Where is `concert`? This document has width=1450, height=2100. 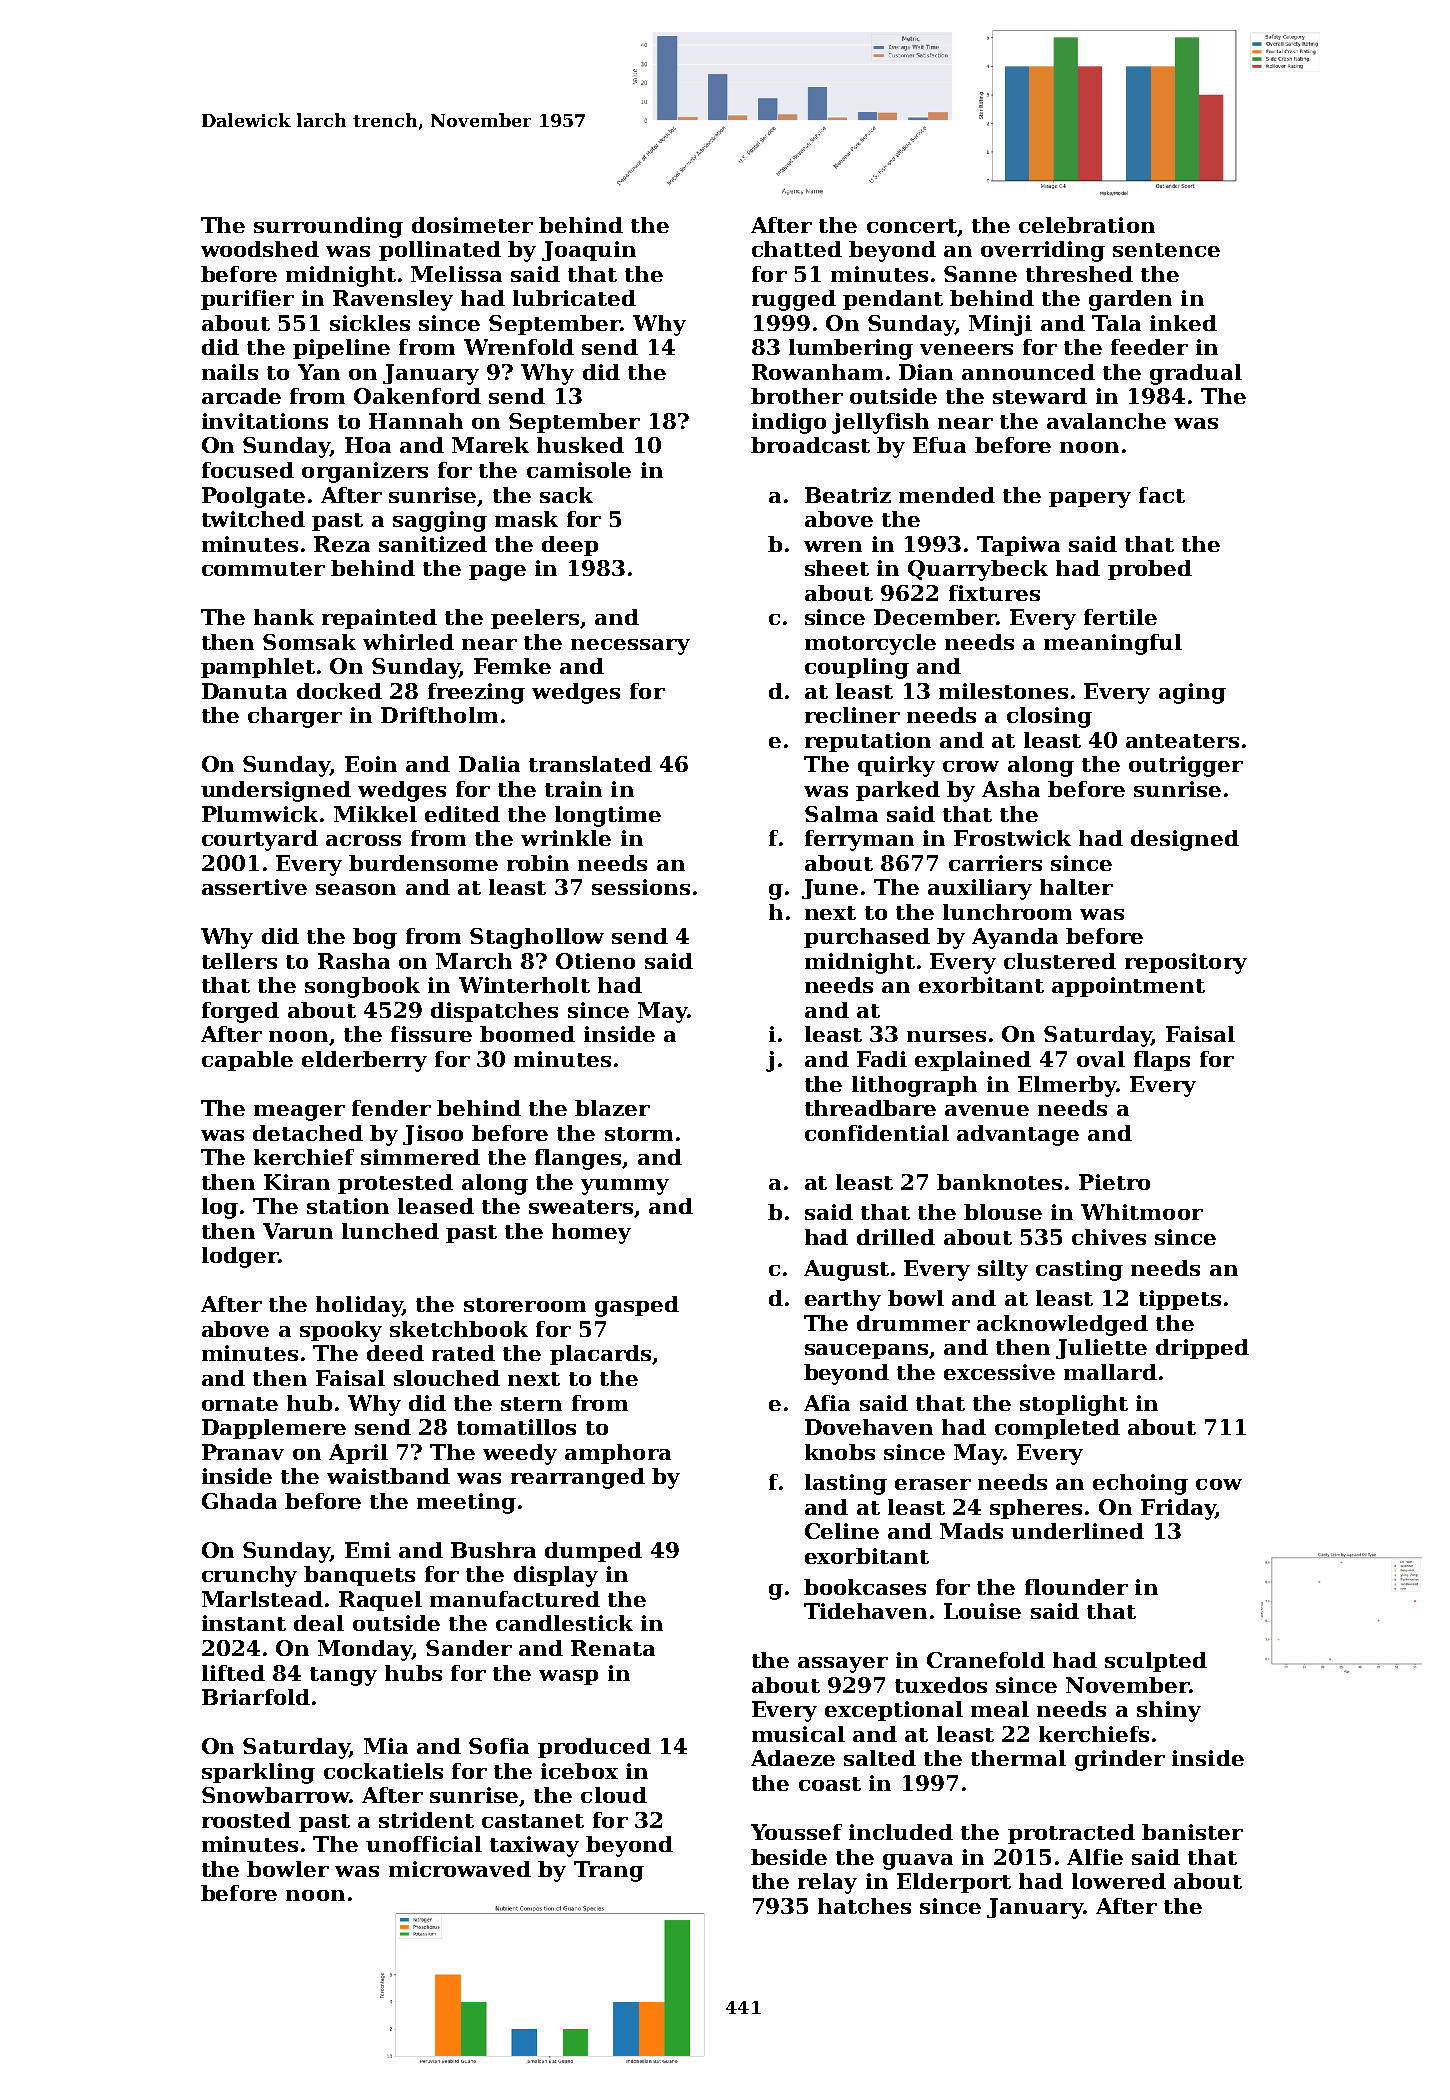
concert is located at coordinates (912, 226).
